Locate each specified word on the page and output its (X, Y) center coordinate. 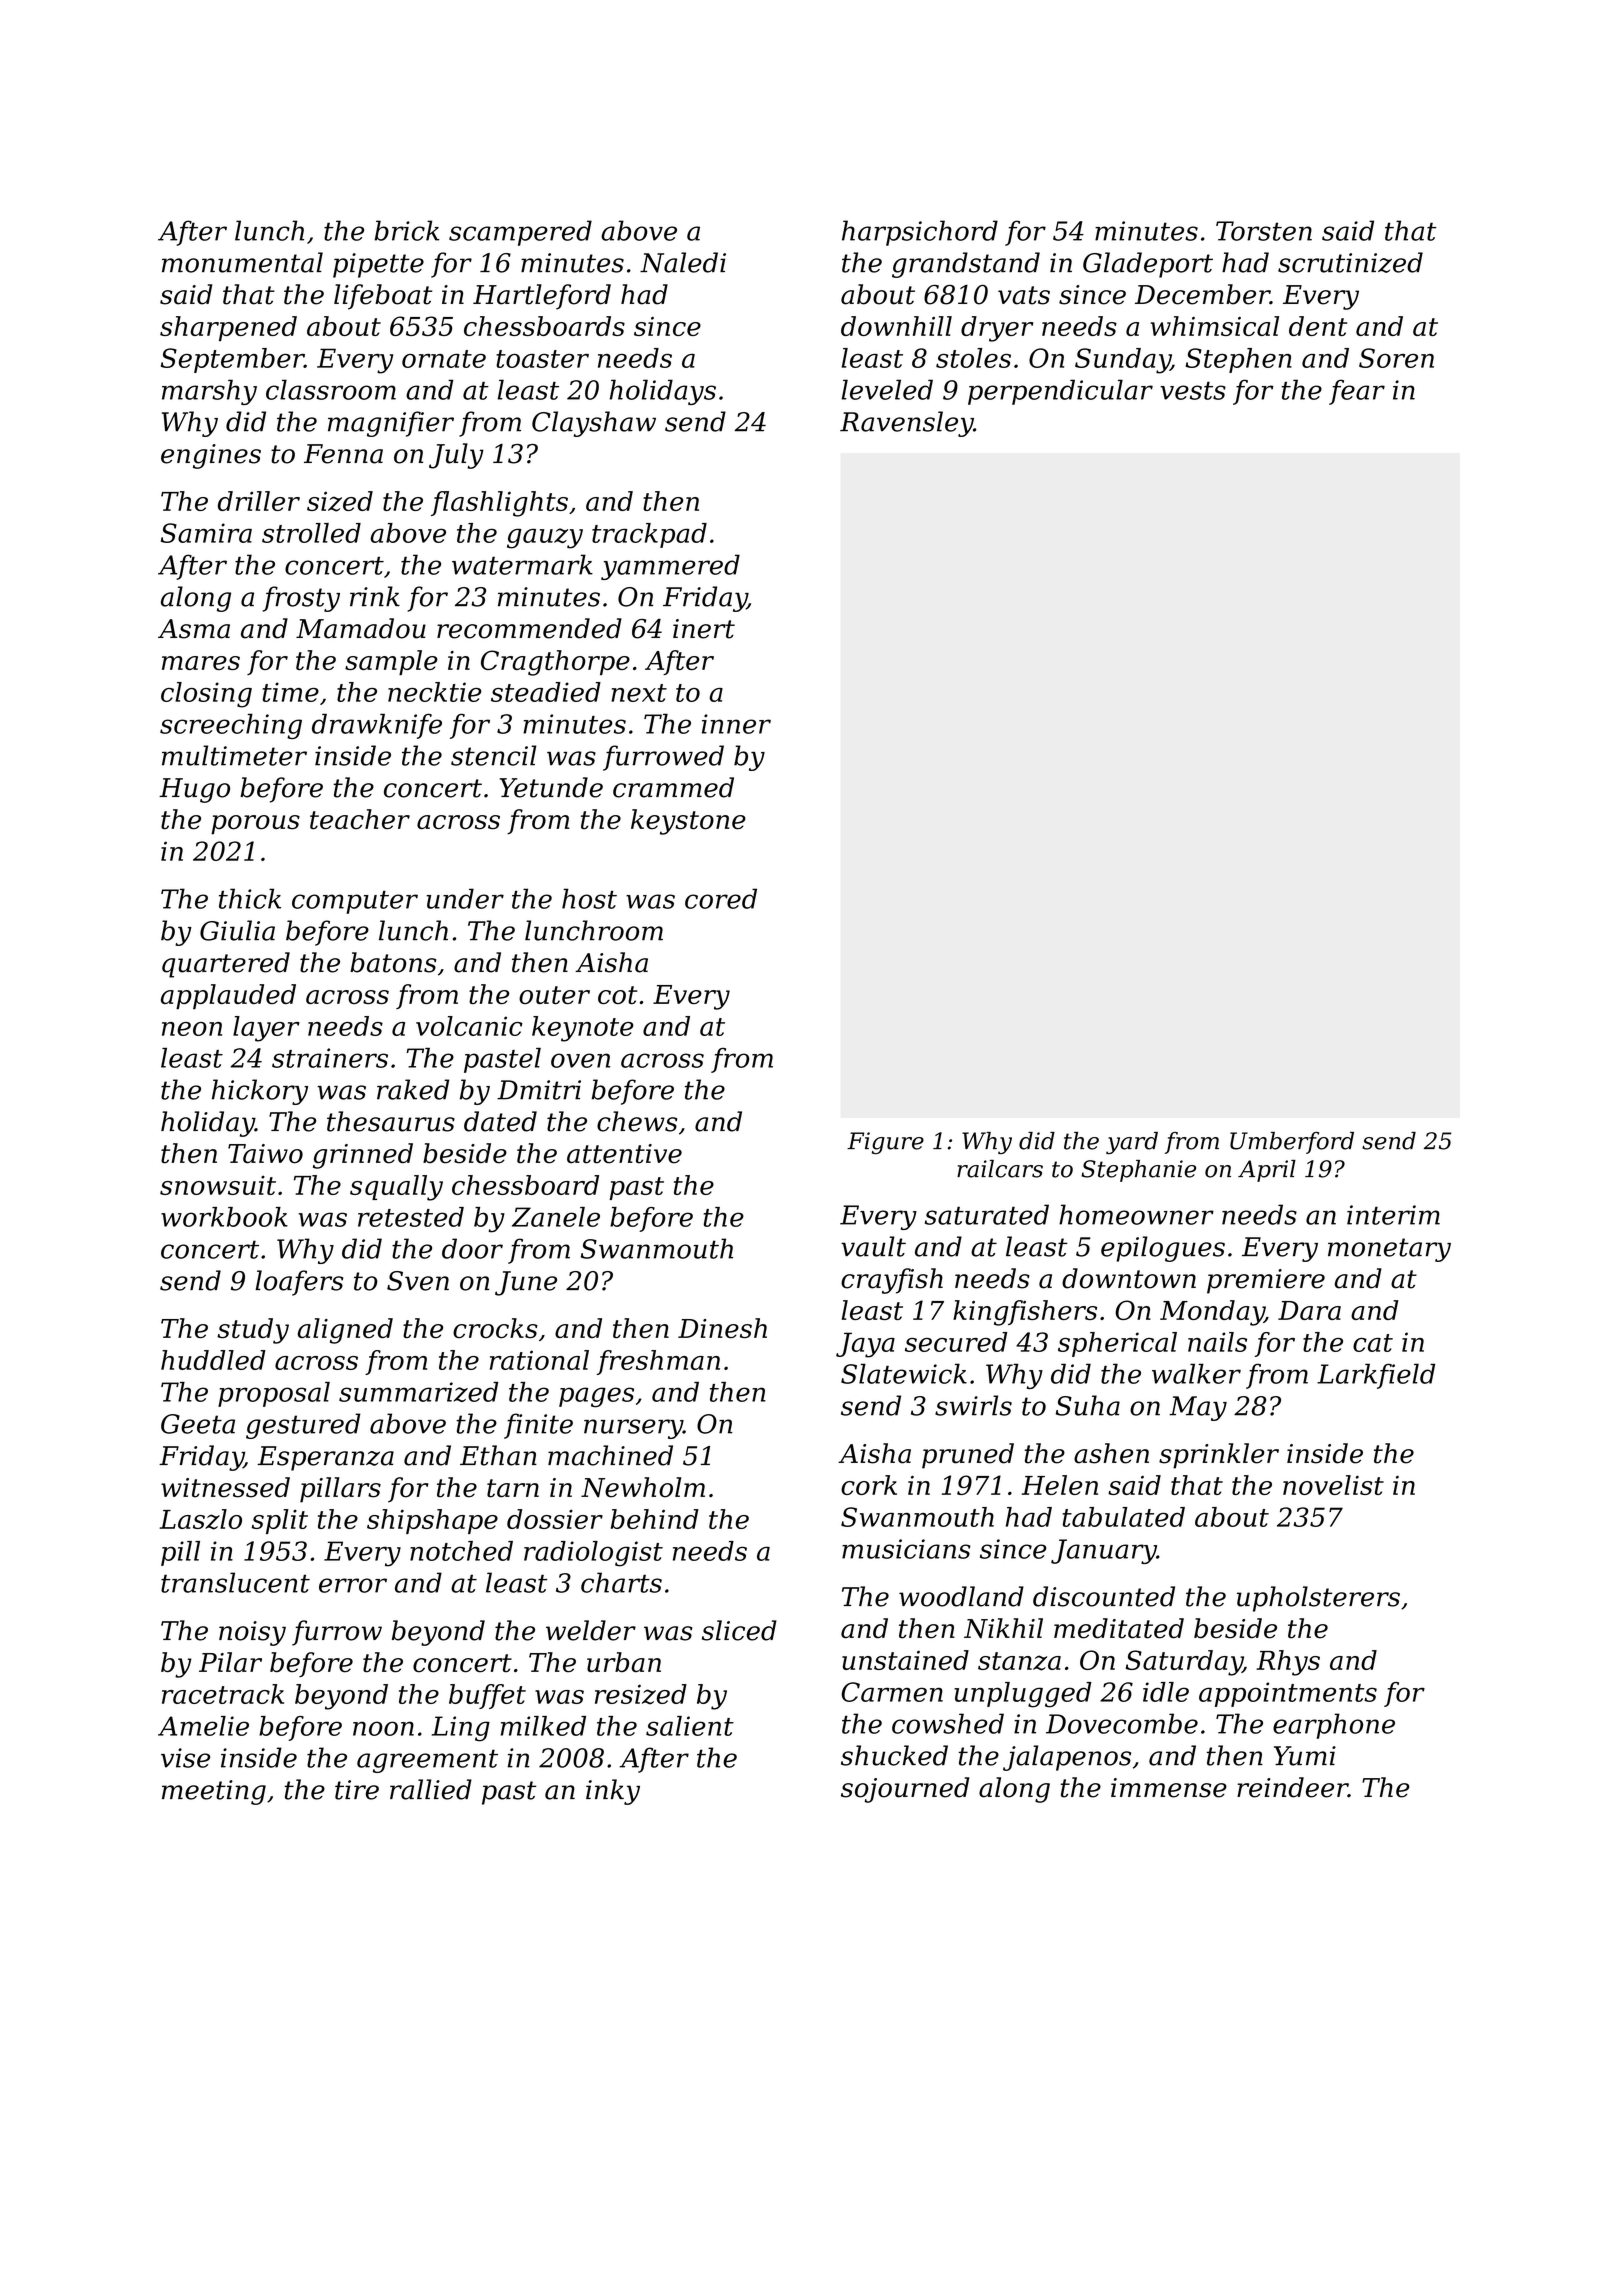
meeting (214, 1792)
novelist (1333, 1485)
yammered (670, 567)
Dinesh (722, 1328)
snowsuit (218, 1185)
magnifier (391, 424)
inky (613, 1792)
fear (1357, 392)
